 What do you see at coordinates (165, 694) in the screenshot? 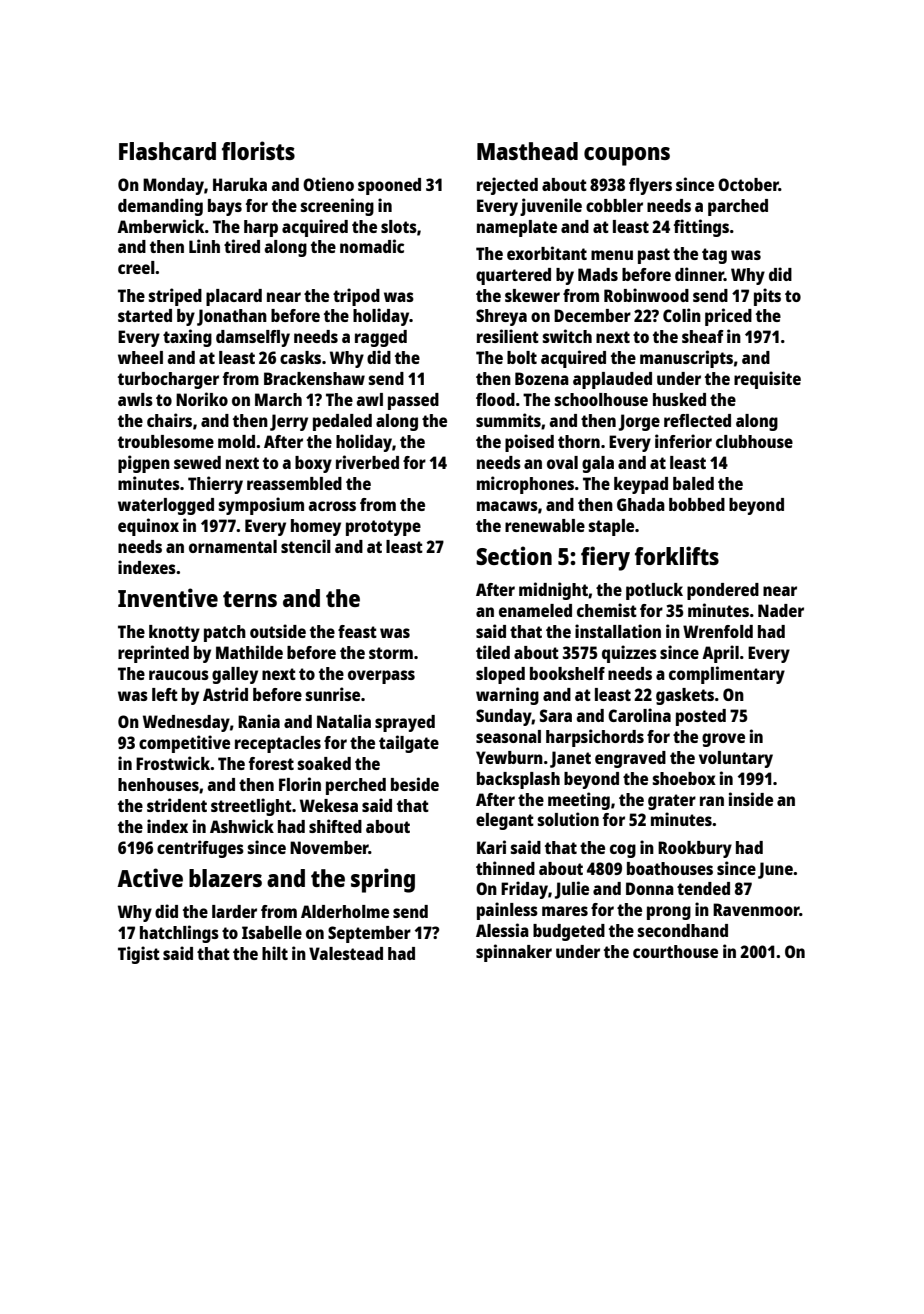
I see `left` at bounding box center [165, 694].
